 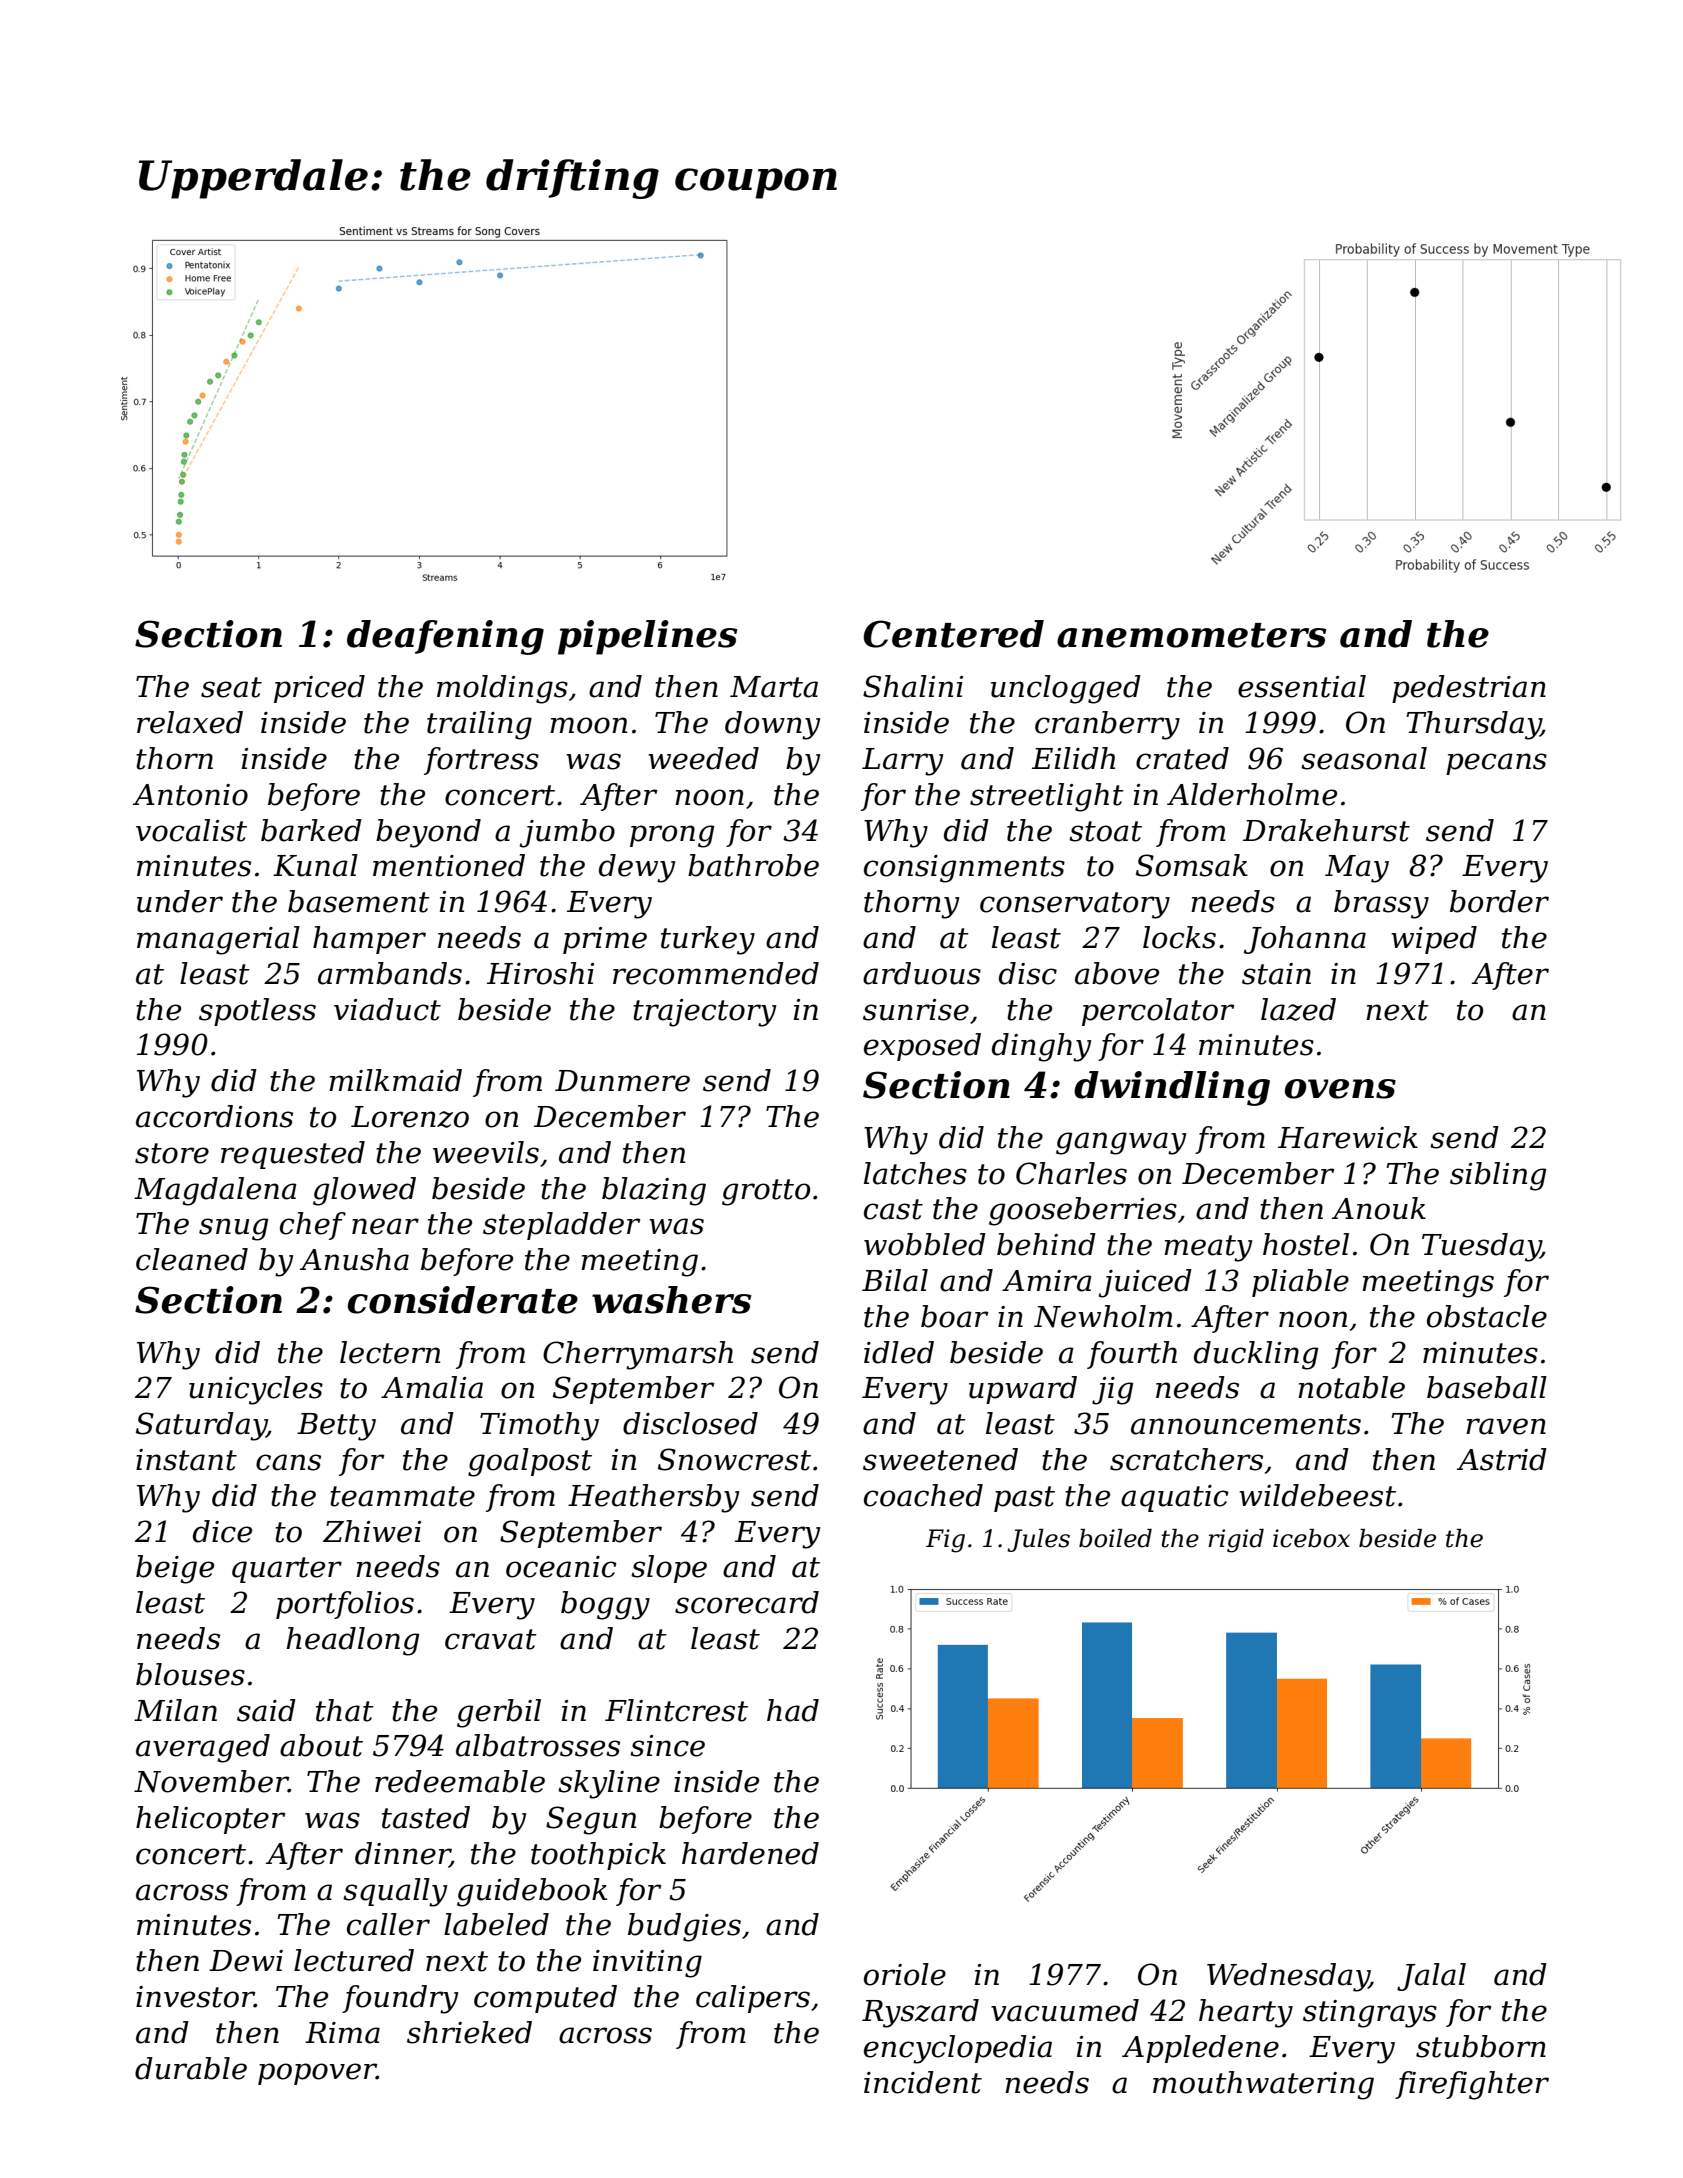 I want to click on accordions, so click(x=214, y=1116).
